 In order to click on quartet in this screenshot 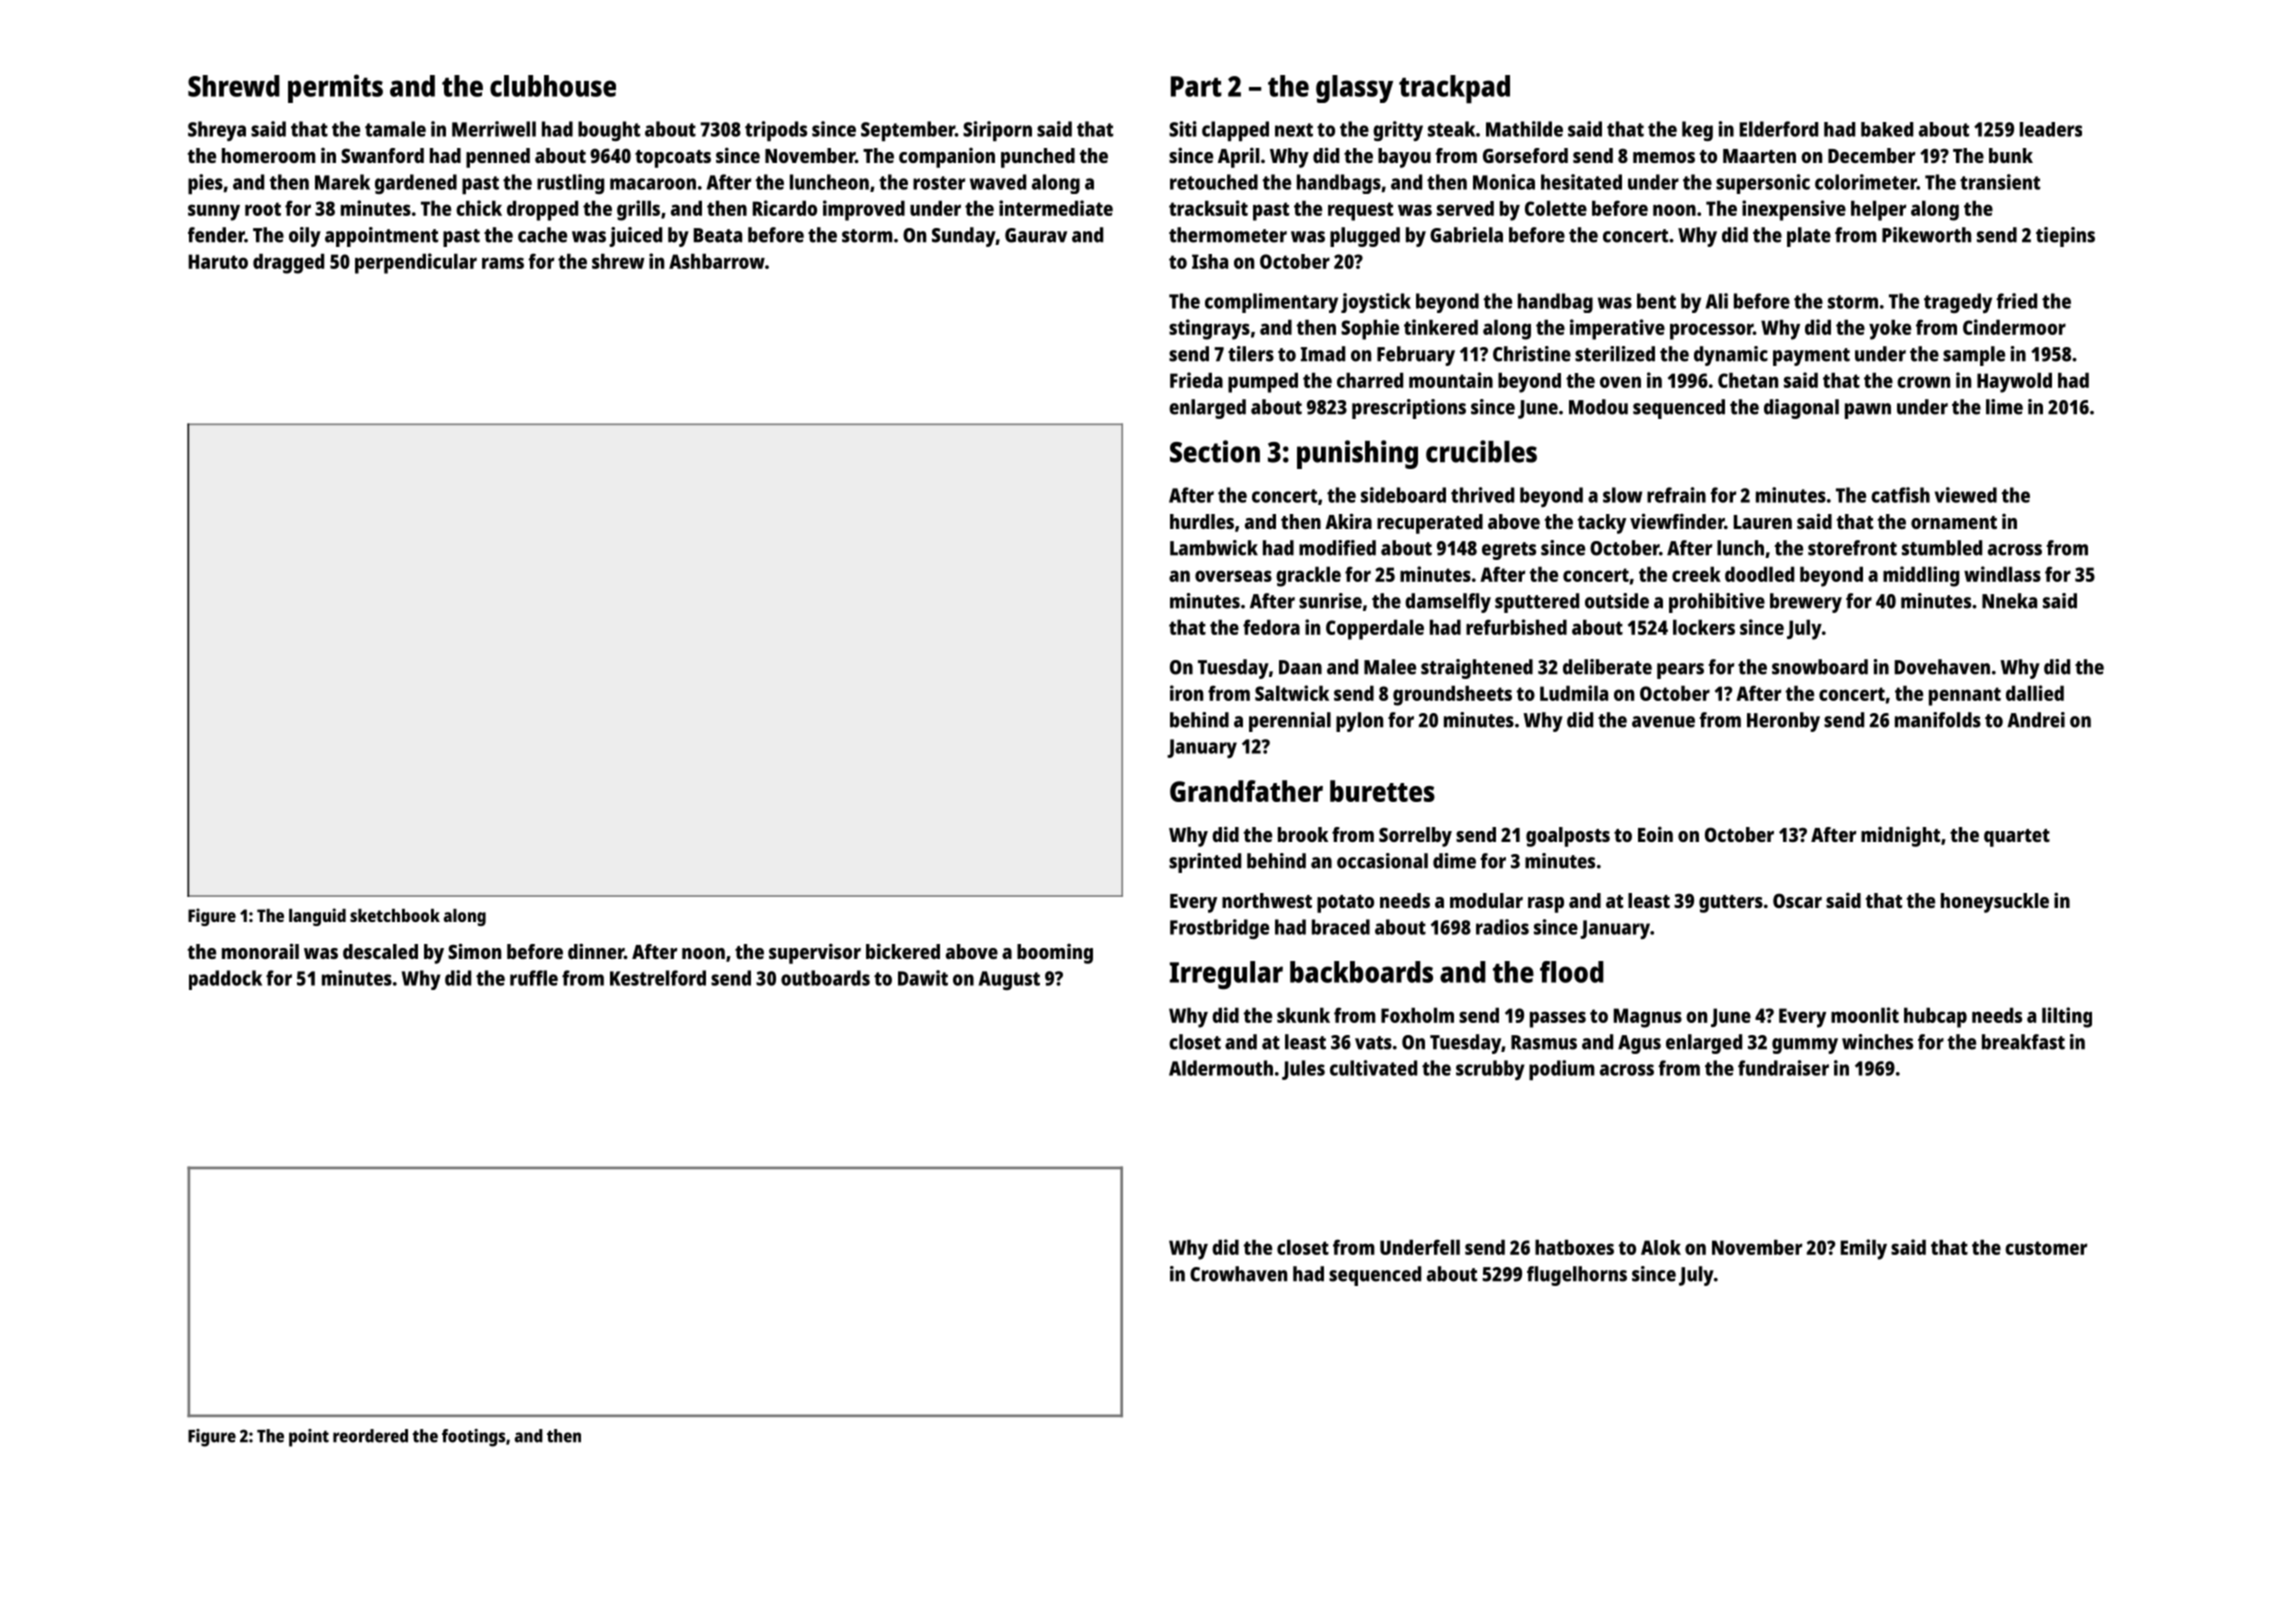, I will do `click(2017, 838)`.
